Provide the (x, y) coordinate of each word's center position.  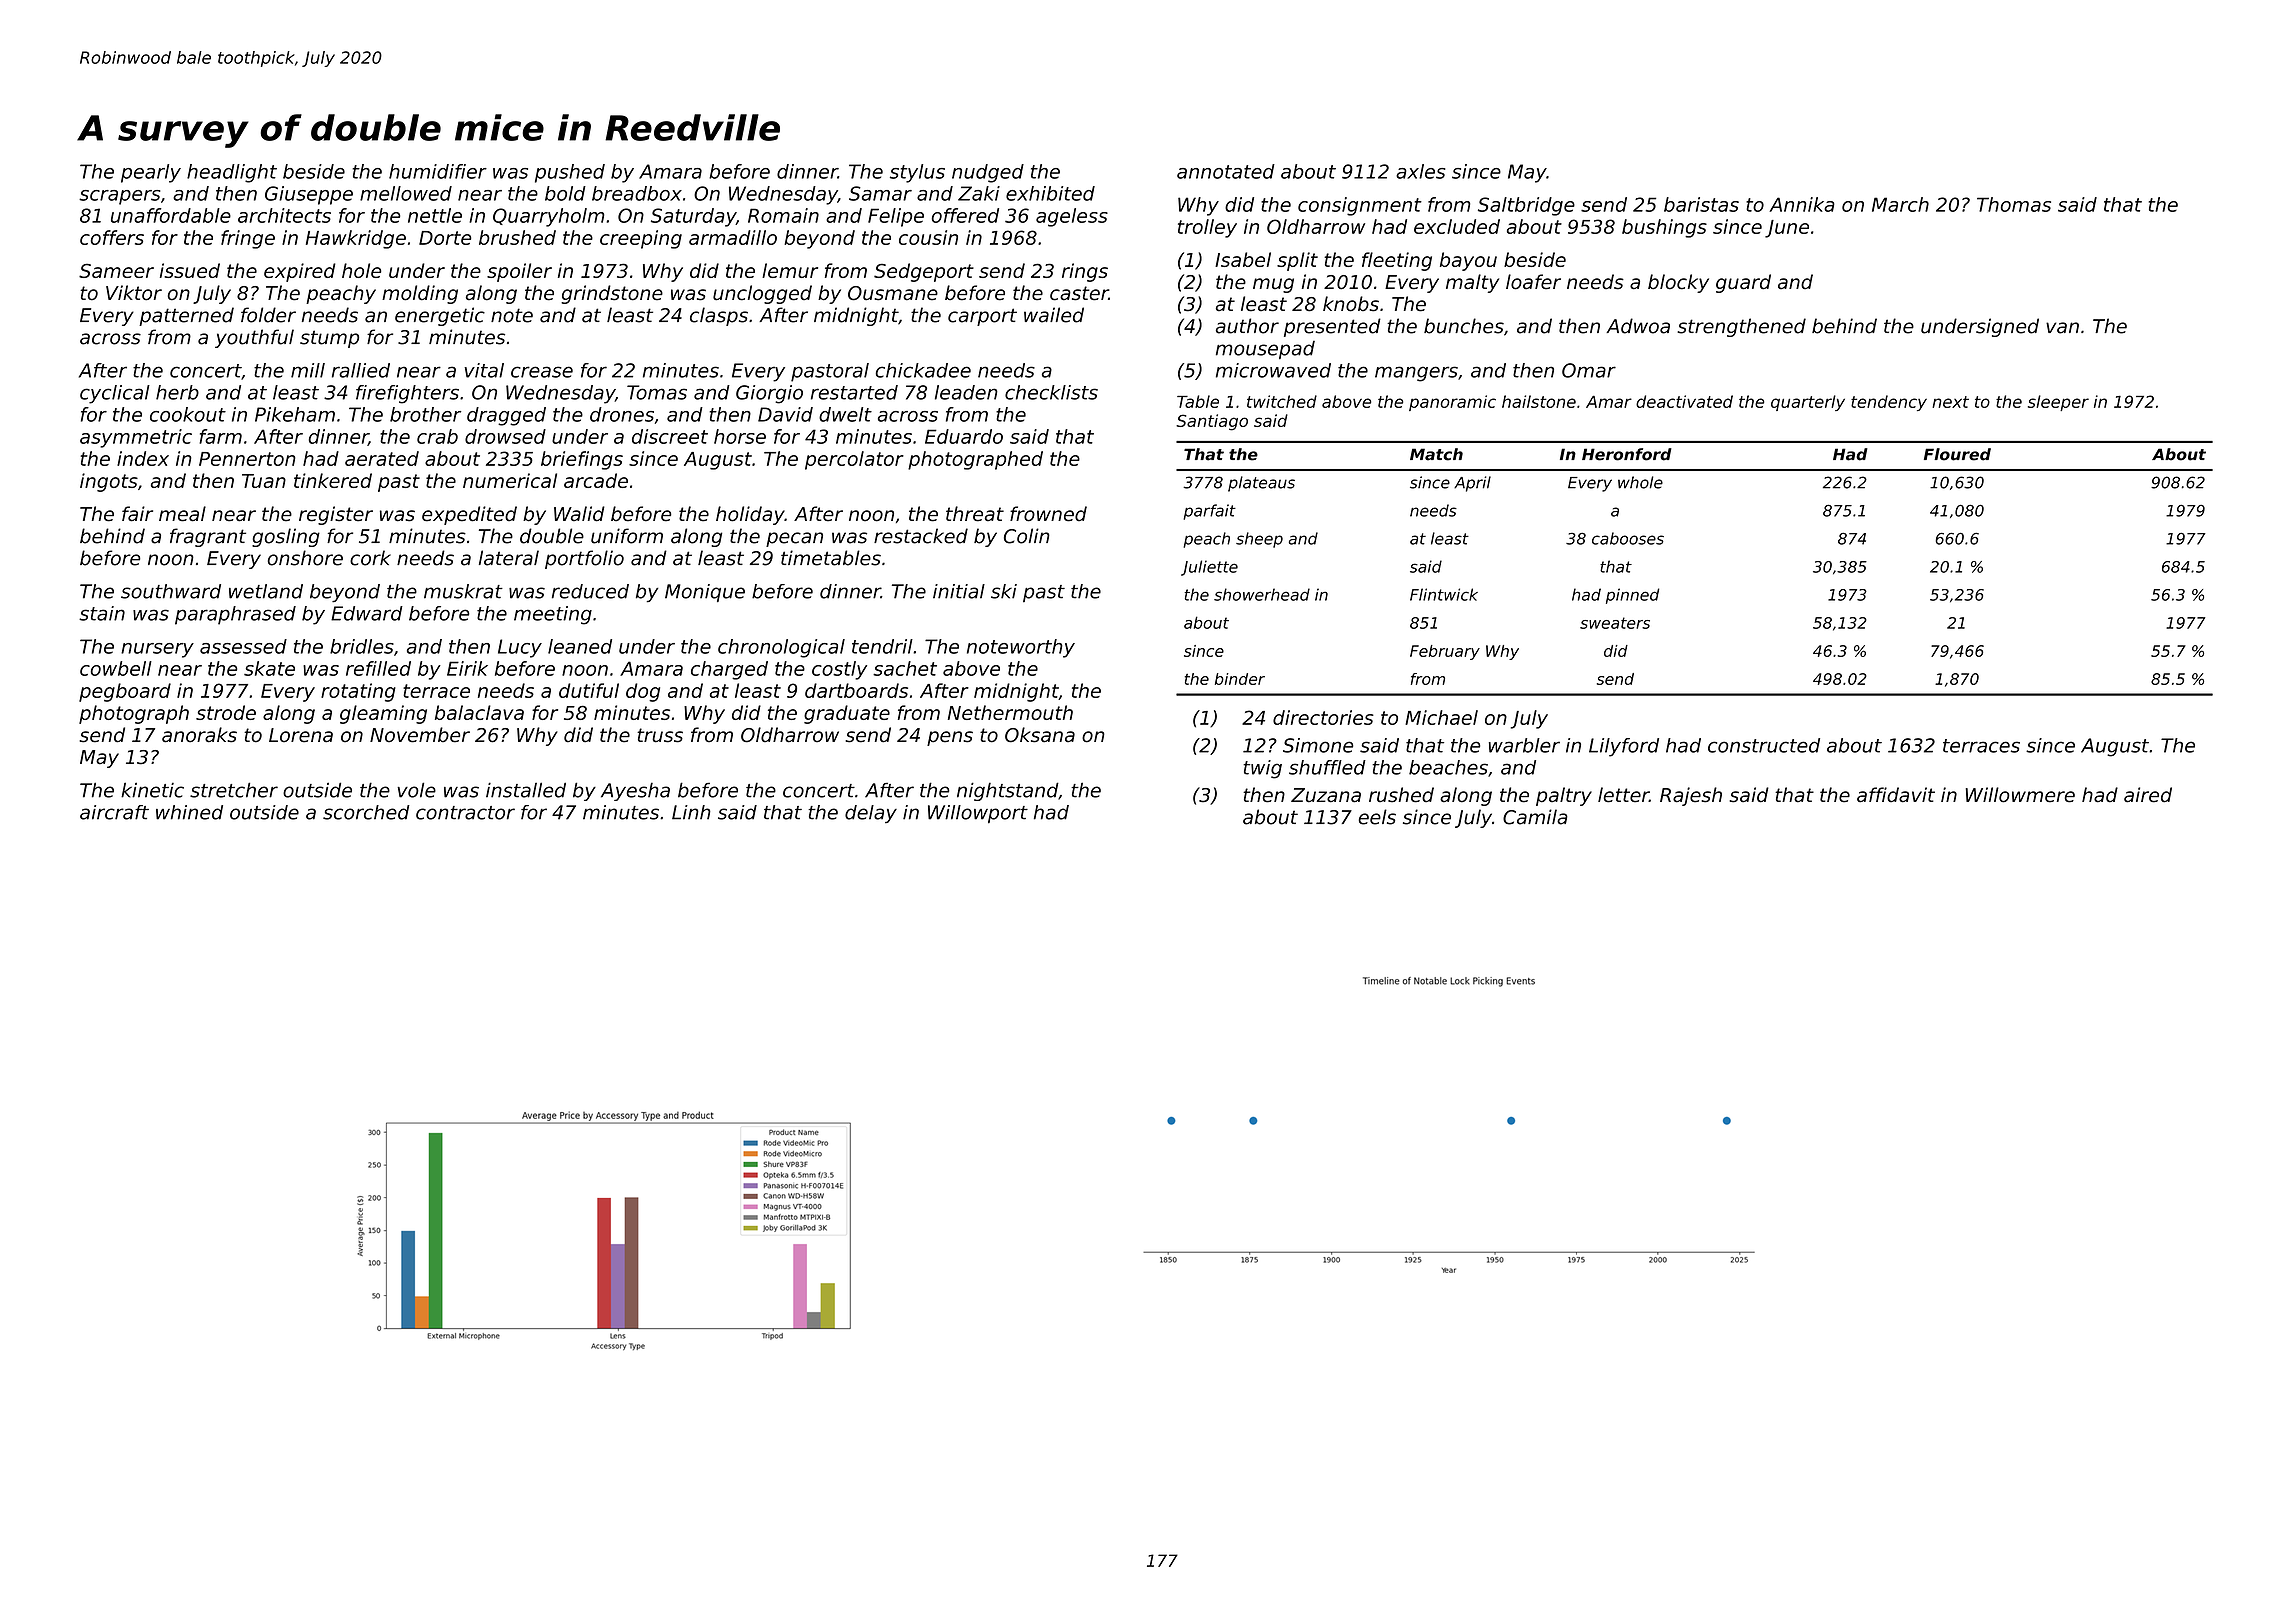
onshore (305, 558)
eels (1377, 817)
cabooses (1628, 538)
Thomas (2014, 204)
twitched (1282, 401)
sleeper (2058, 403)
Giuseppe (309, 195)
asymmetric (136, 438)
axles (1420, 171)
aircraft (114, 812)
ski (1004, 591)
